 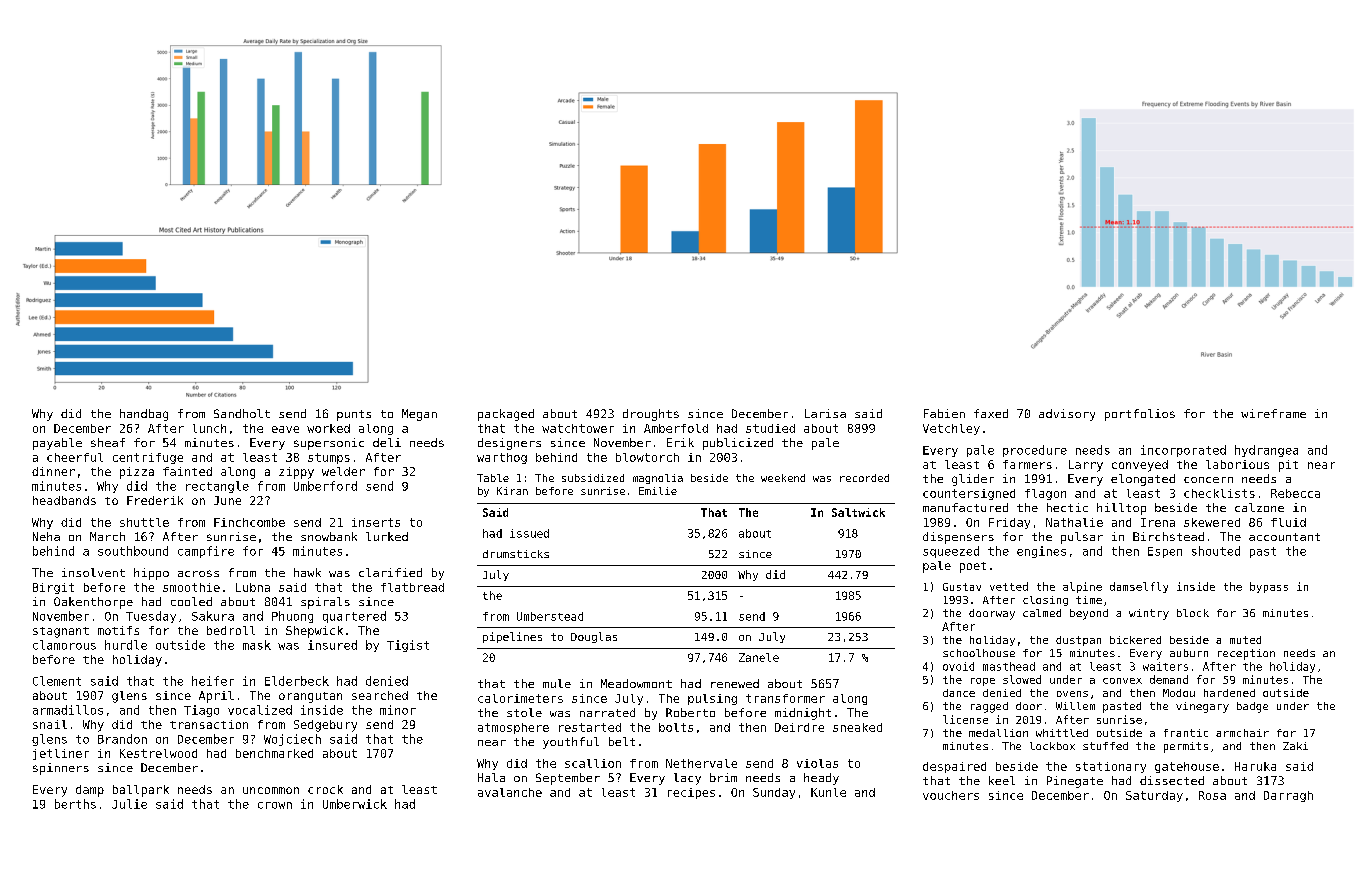 I want to click on squeezed, so click(x=951, y=552).
